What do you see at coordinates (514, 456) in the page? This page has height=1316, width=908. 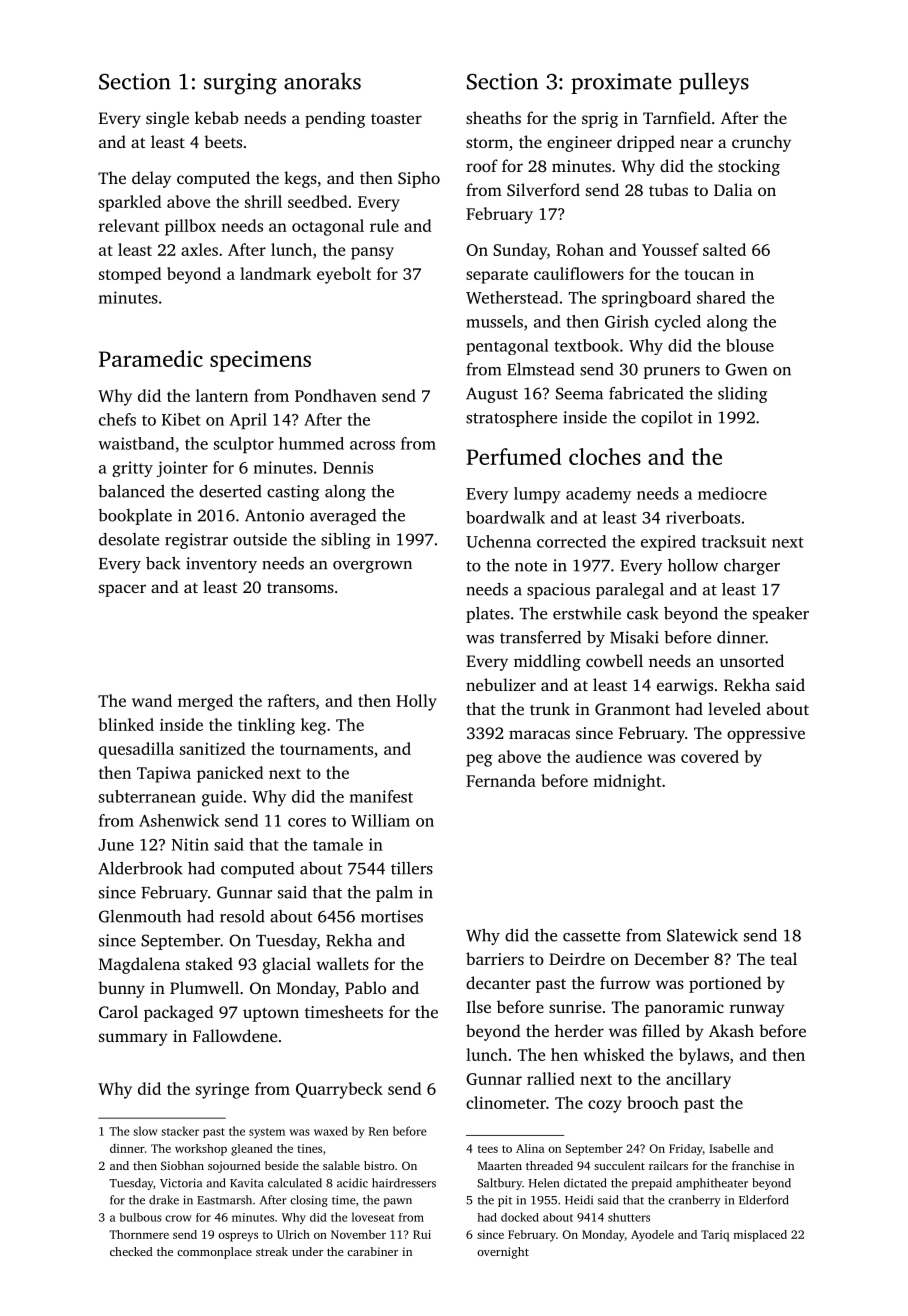 I see `Perfumed` at bounding box center [514, 456].
